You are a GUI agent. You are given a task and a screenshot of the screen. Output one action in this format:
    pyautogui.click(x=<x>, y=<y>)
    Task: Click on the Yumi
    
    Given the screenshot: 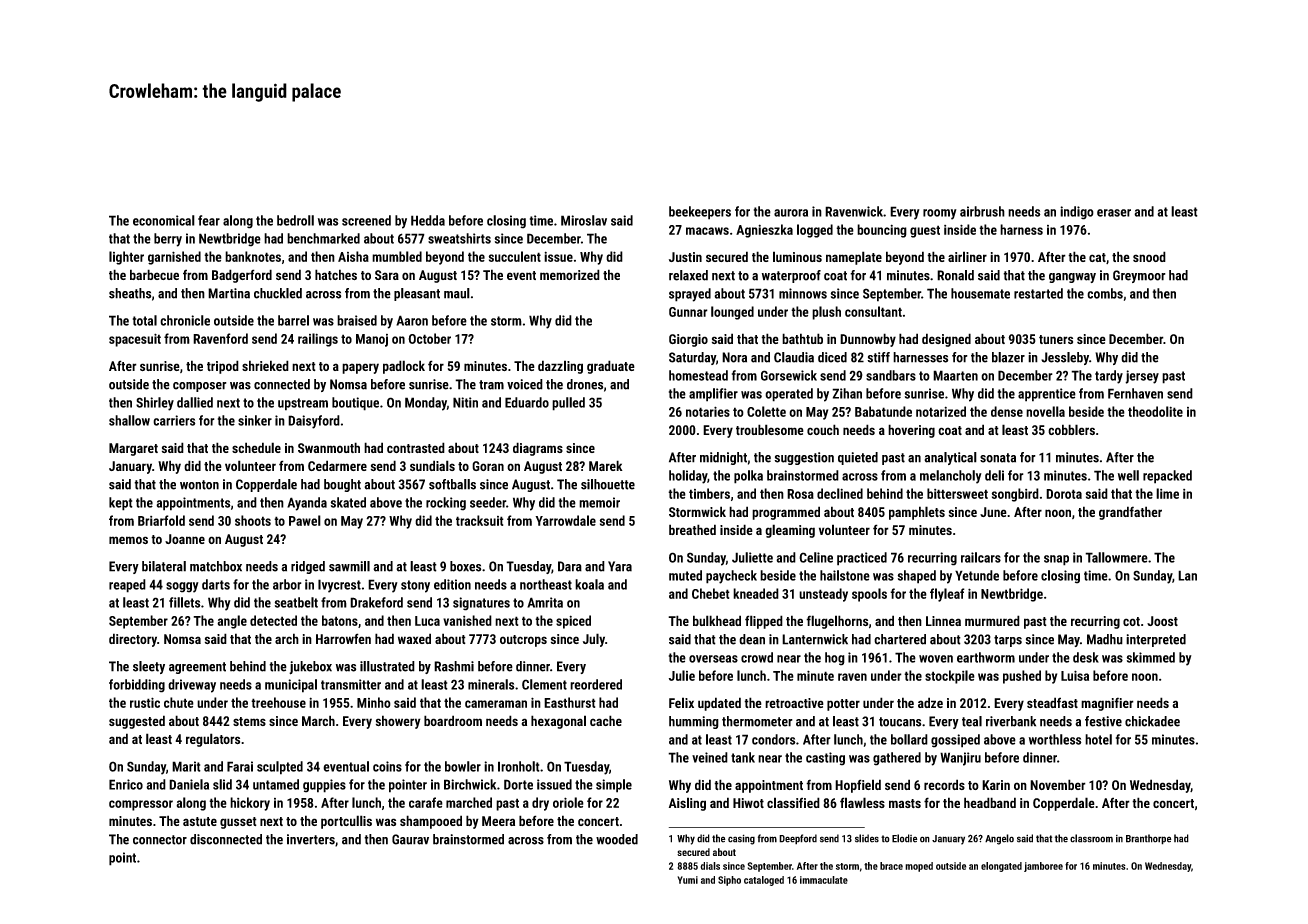 What is the action you would take?
    pyautogui.click(x=687, y=880)
